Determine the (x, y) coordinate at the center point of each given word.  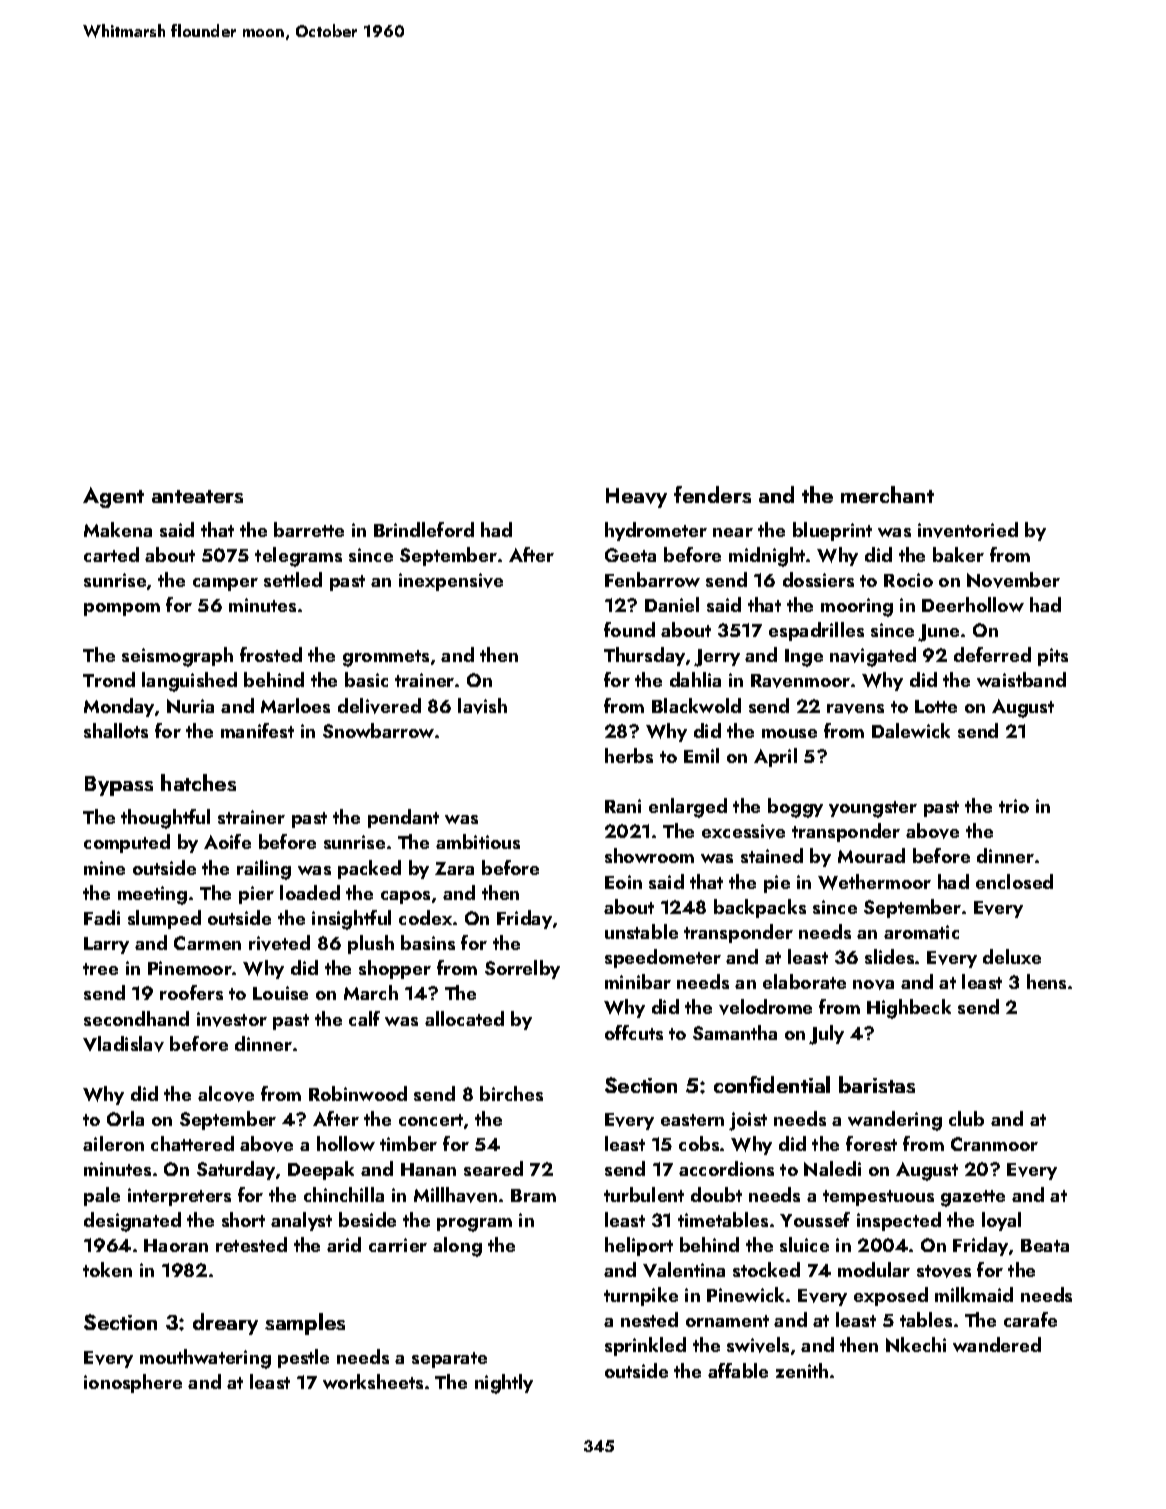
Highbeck (909, 1009)
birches (511, 1093)
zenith (802, 1370)
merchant (887, 494)
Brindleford (424, 529)
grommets (386, 658)
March (371, 992)
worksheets (373, 1381)
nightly (504, 1384)
